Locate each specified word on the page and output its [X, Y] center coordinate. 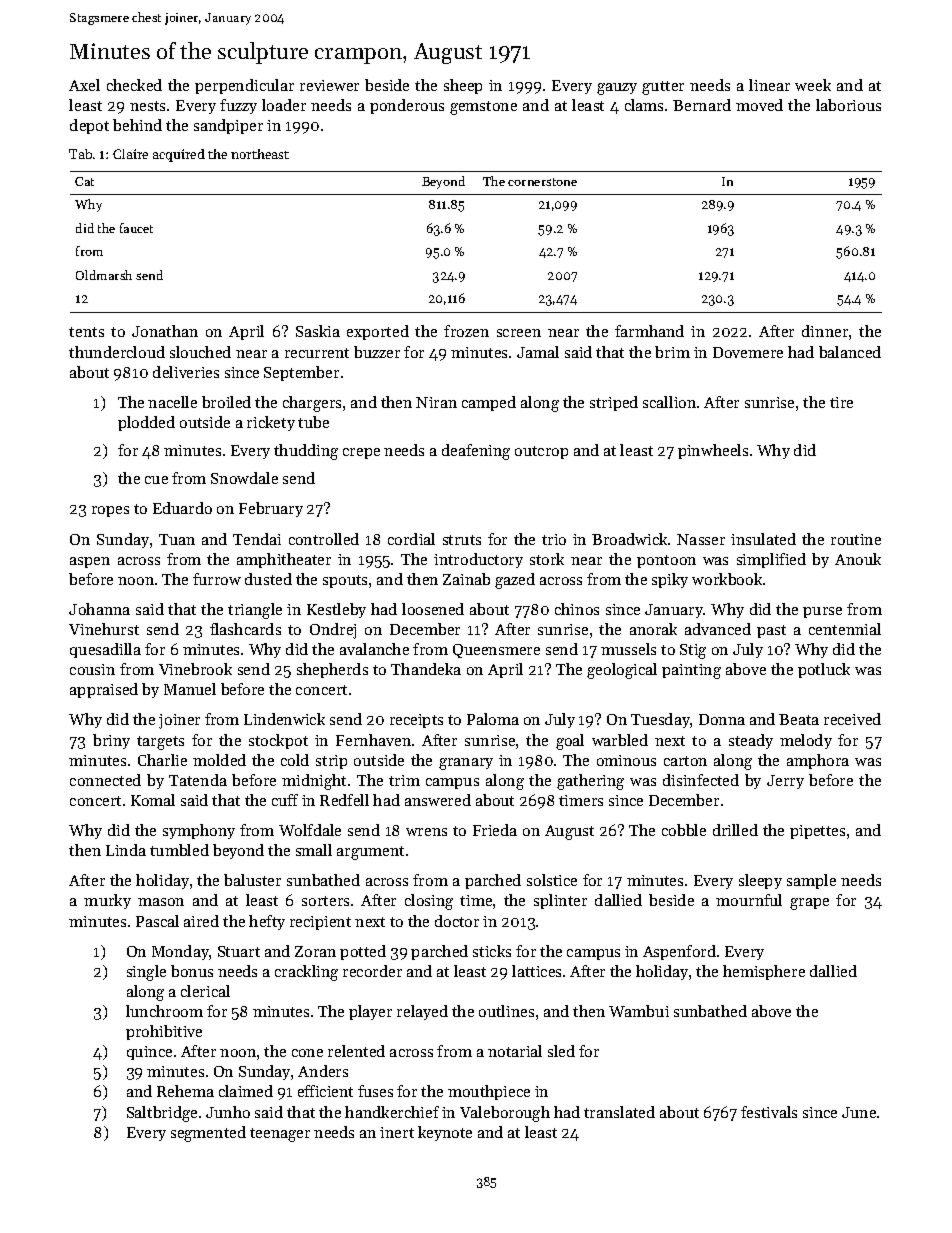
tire [841, 402]
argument [370, 853]
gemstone [483, 108]
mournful [749, 900]
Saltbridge [162, 1114]
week [813, 85]
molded [219, 760]
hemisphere [764, 972]
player [370, 1012]
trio [554, 539]
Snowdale [244, 478]
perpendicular [244, 86]
